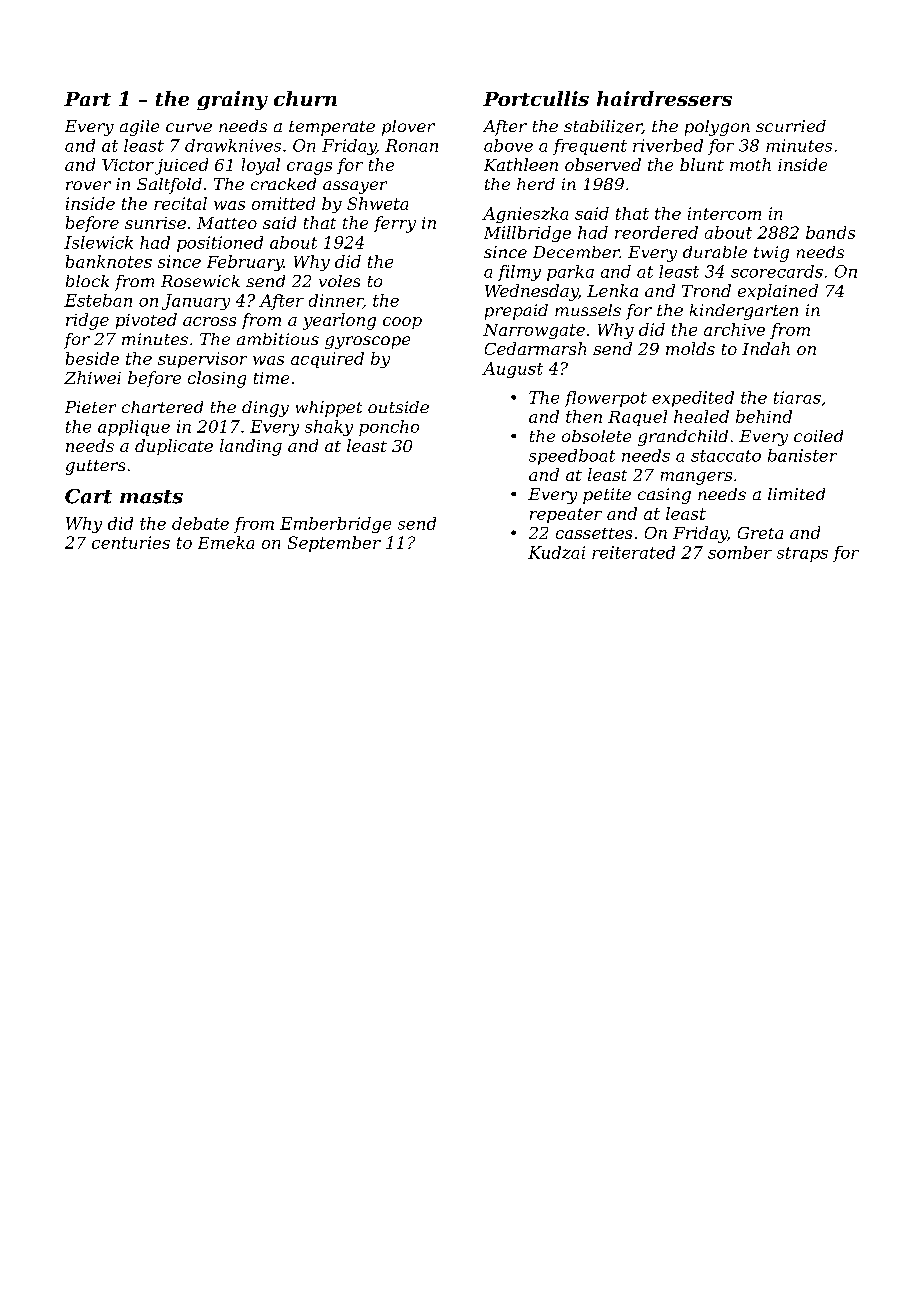 The height and width of the document is (1308, 924). What do you see at coordinates (750, 164) in the document?
I see `moth` at bounding box center [750, 164].
